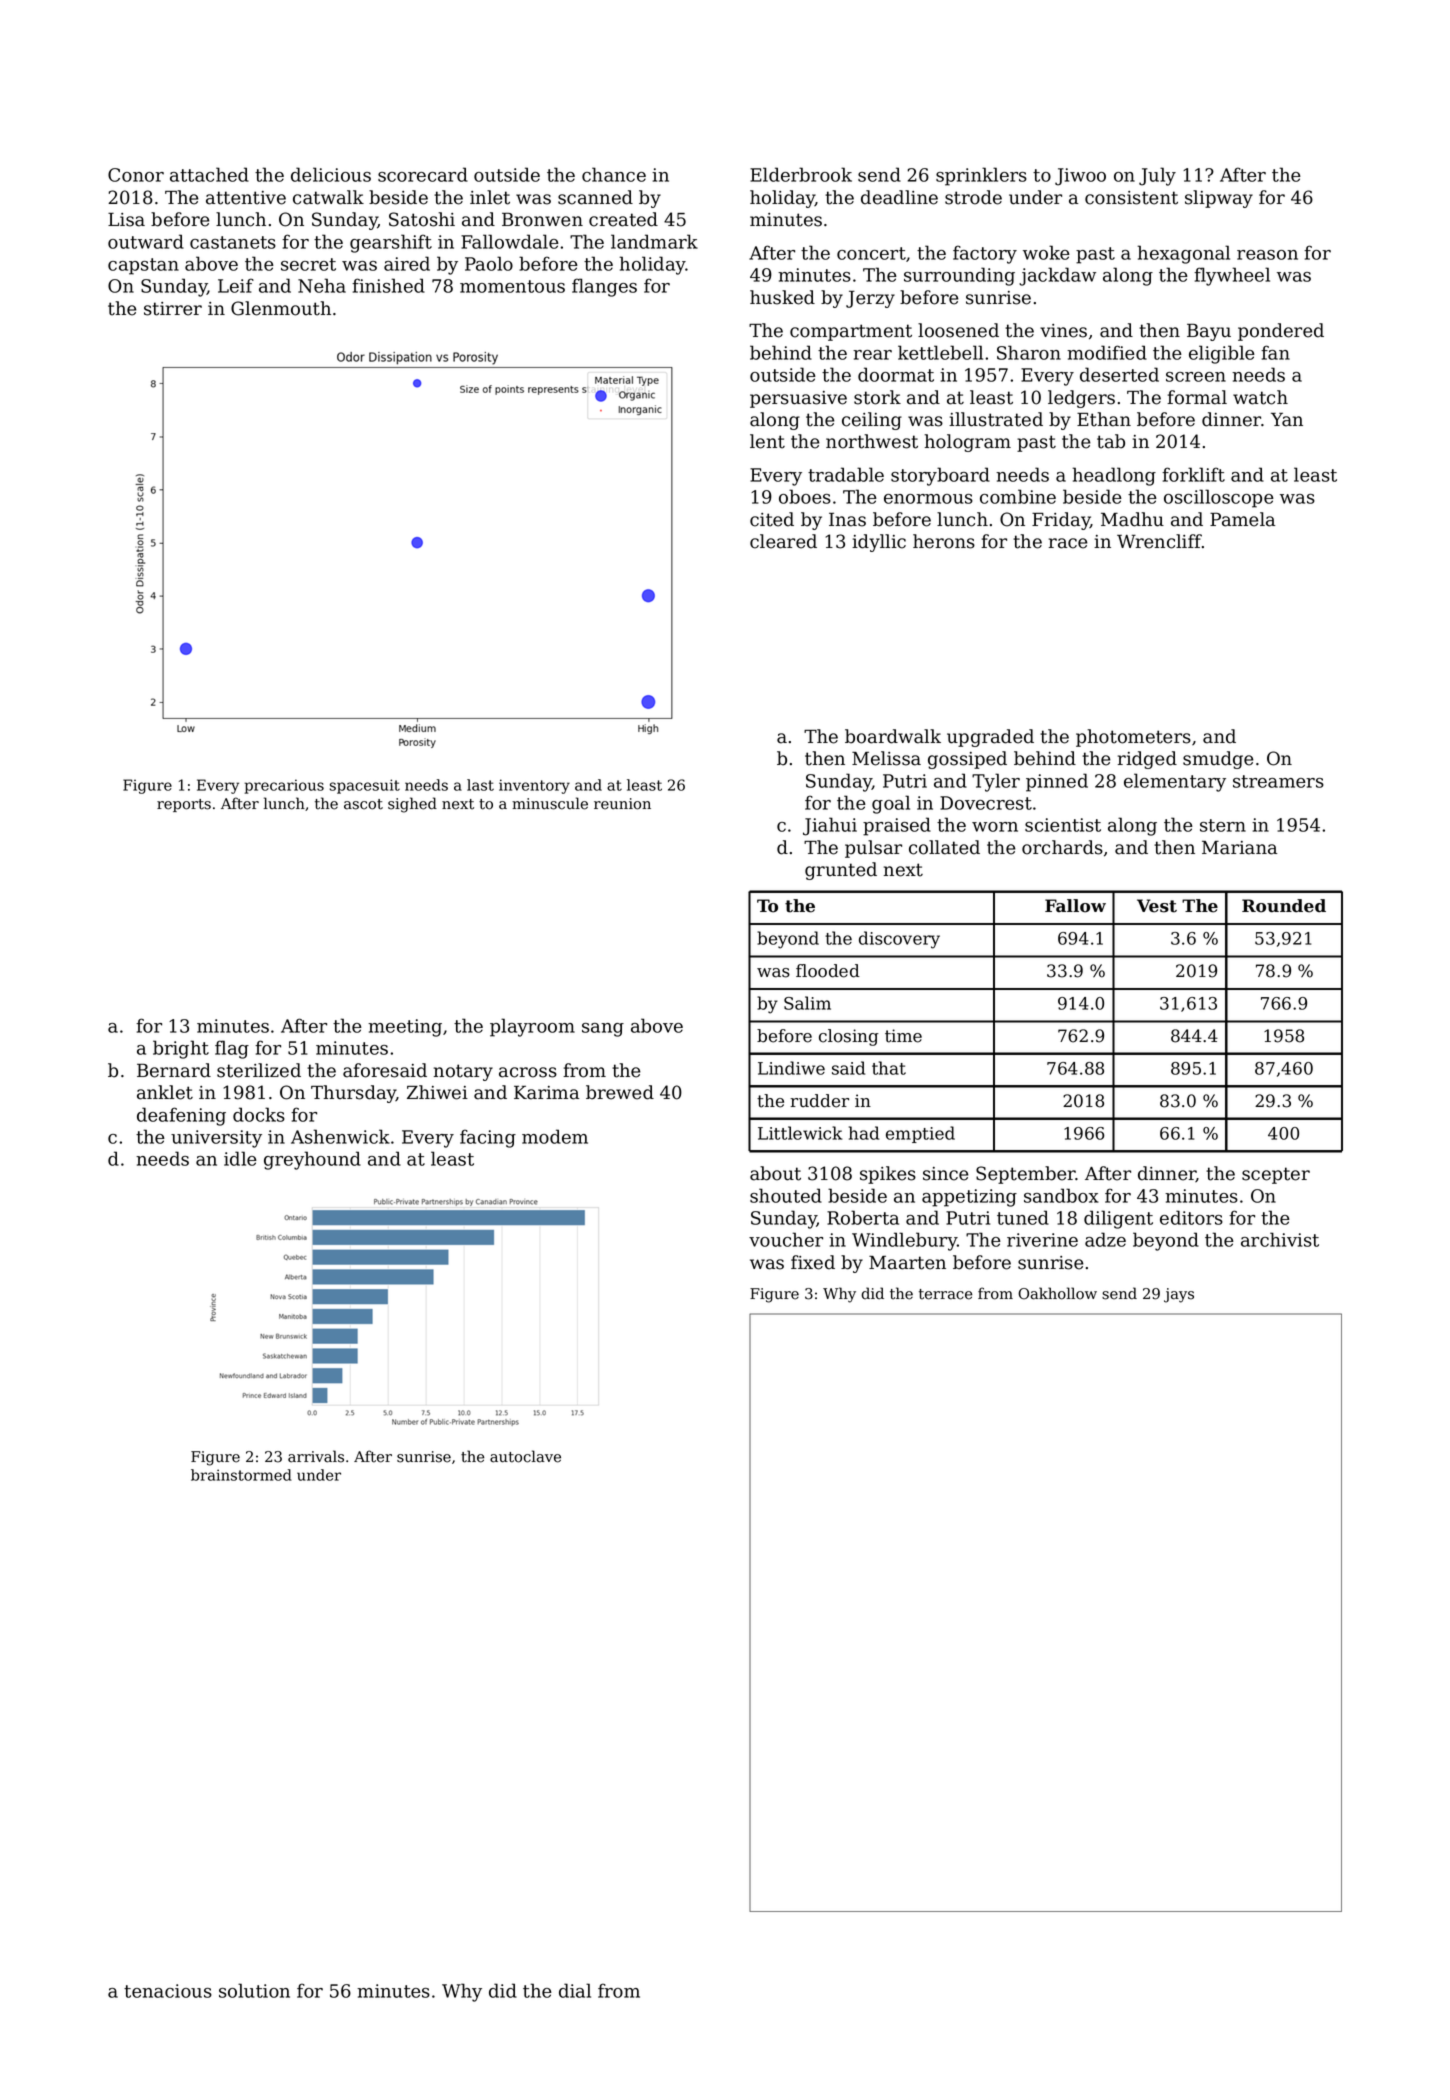 The height and width of the screenshot is (2100, 1450). Describe the element at coordinates (981, 176) in the screenshot. I see `sprinklers` at that location.
